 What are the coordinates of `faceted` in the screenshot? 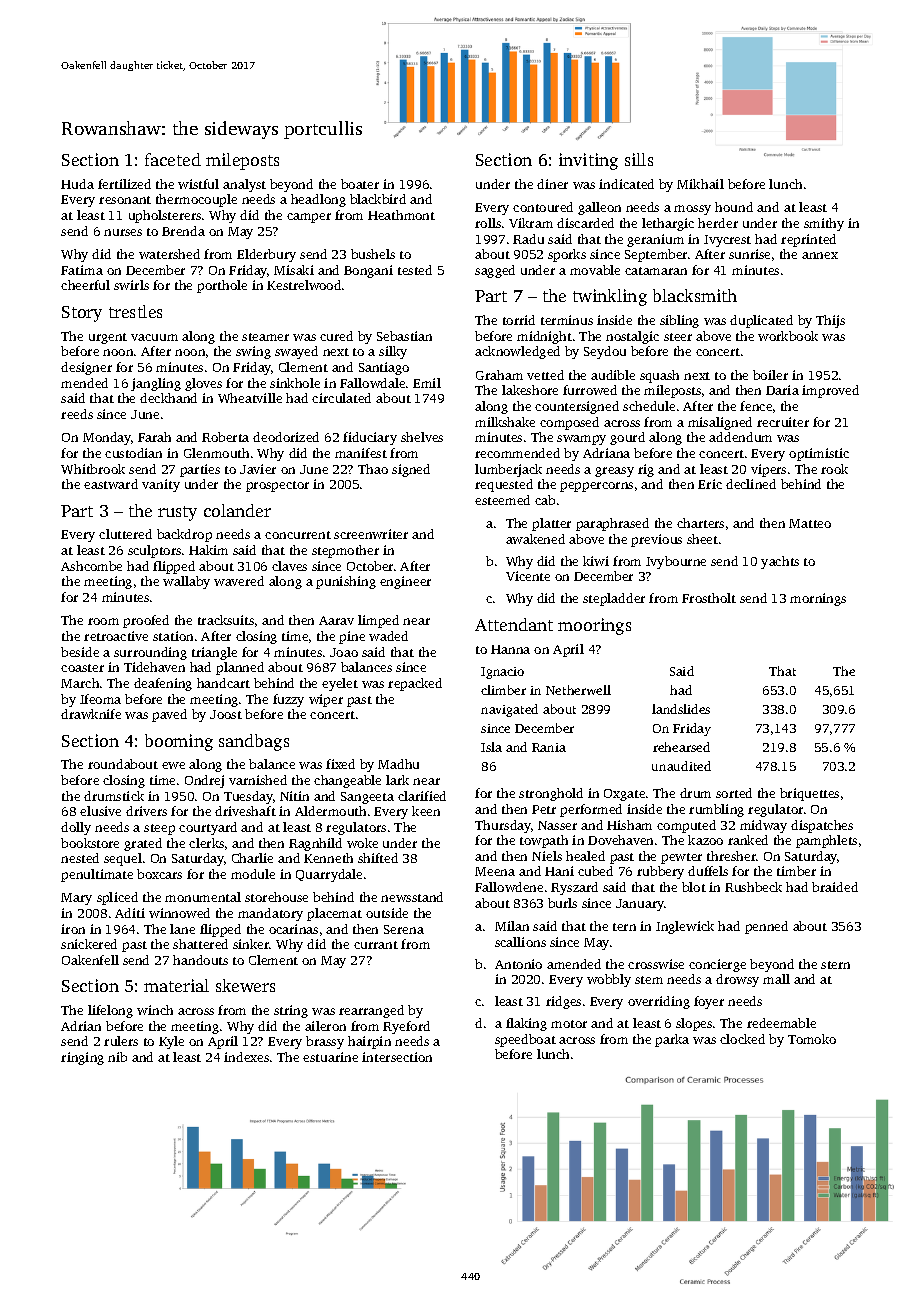 It's located at (173, 159).
